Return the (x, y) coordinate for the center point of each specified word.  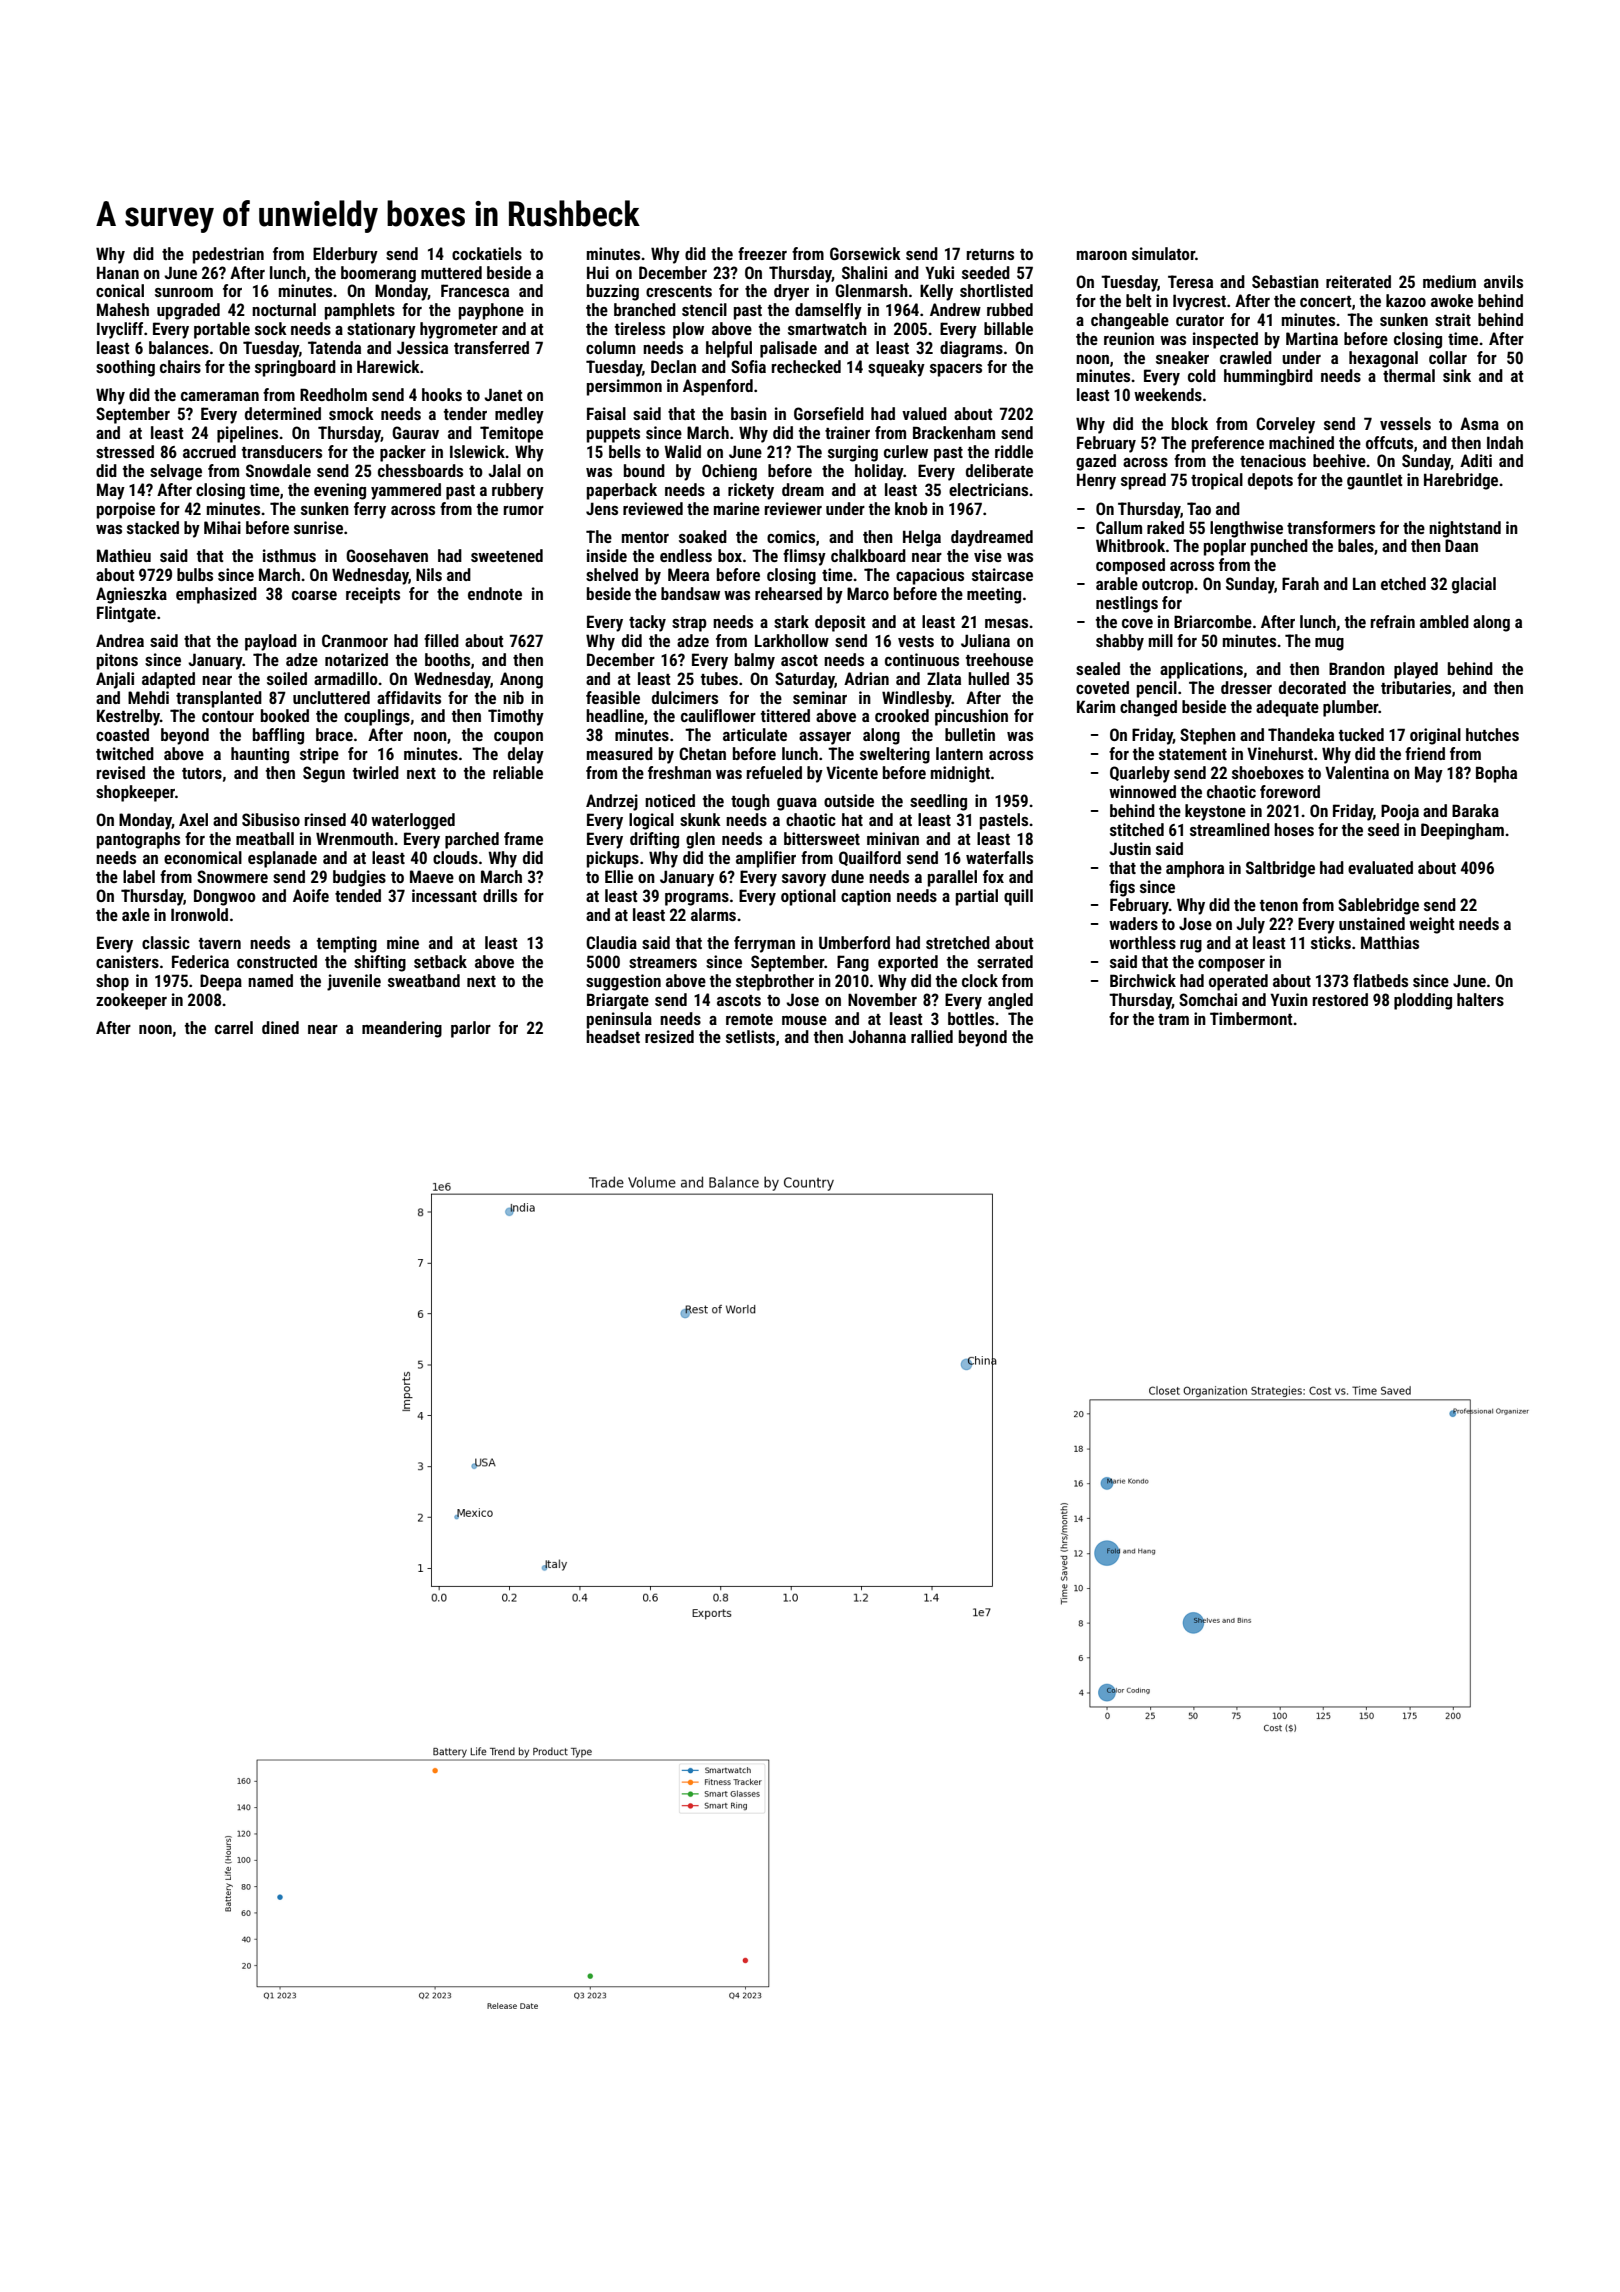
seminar (820, 697)
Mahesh (123, 309)
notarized (356, 659)
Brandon (1357, 668)
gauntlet (1375, 481)
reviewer (793, 508)
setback (440, 961)
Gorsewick (865, 253)
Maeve (432, 876)
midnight (960, 774)
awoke (1452, 300)
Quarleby (1140, 774)
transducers (282, 451)
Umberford (854, 942)
